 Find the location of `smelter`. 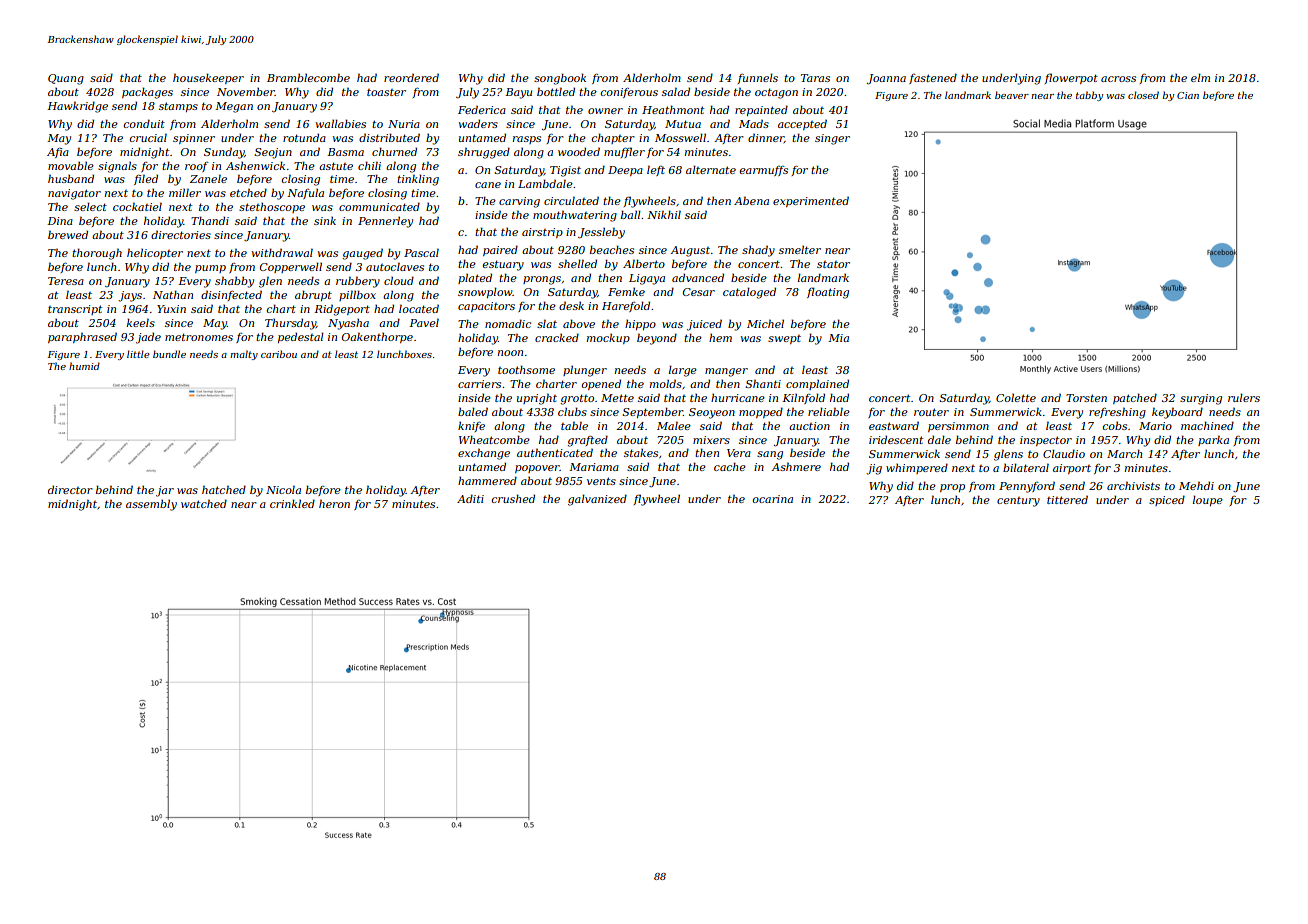

smelter is located at coordinates (800, 250).
